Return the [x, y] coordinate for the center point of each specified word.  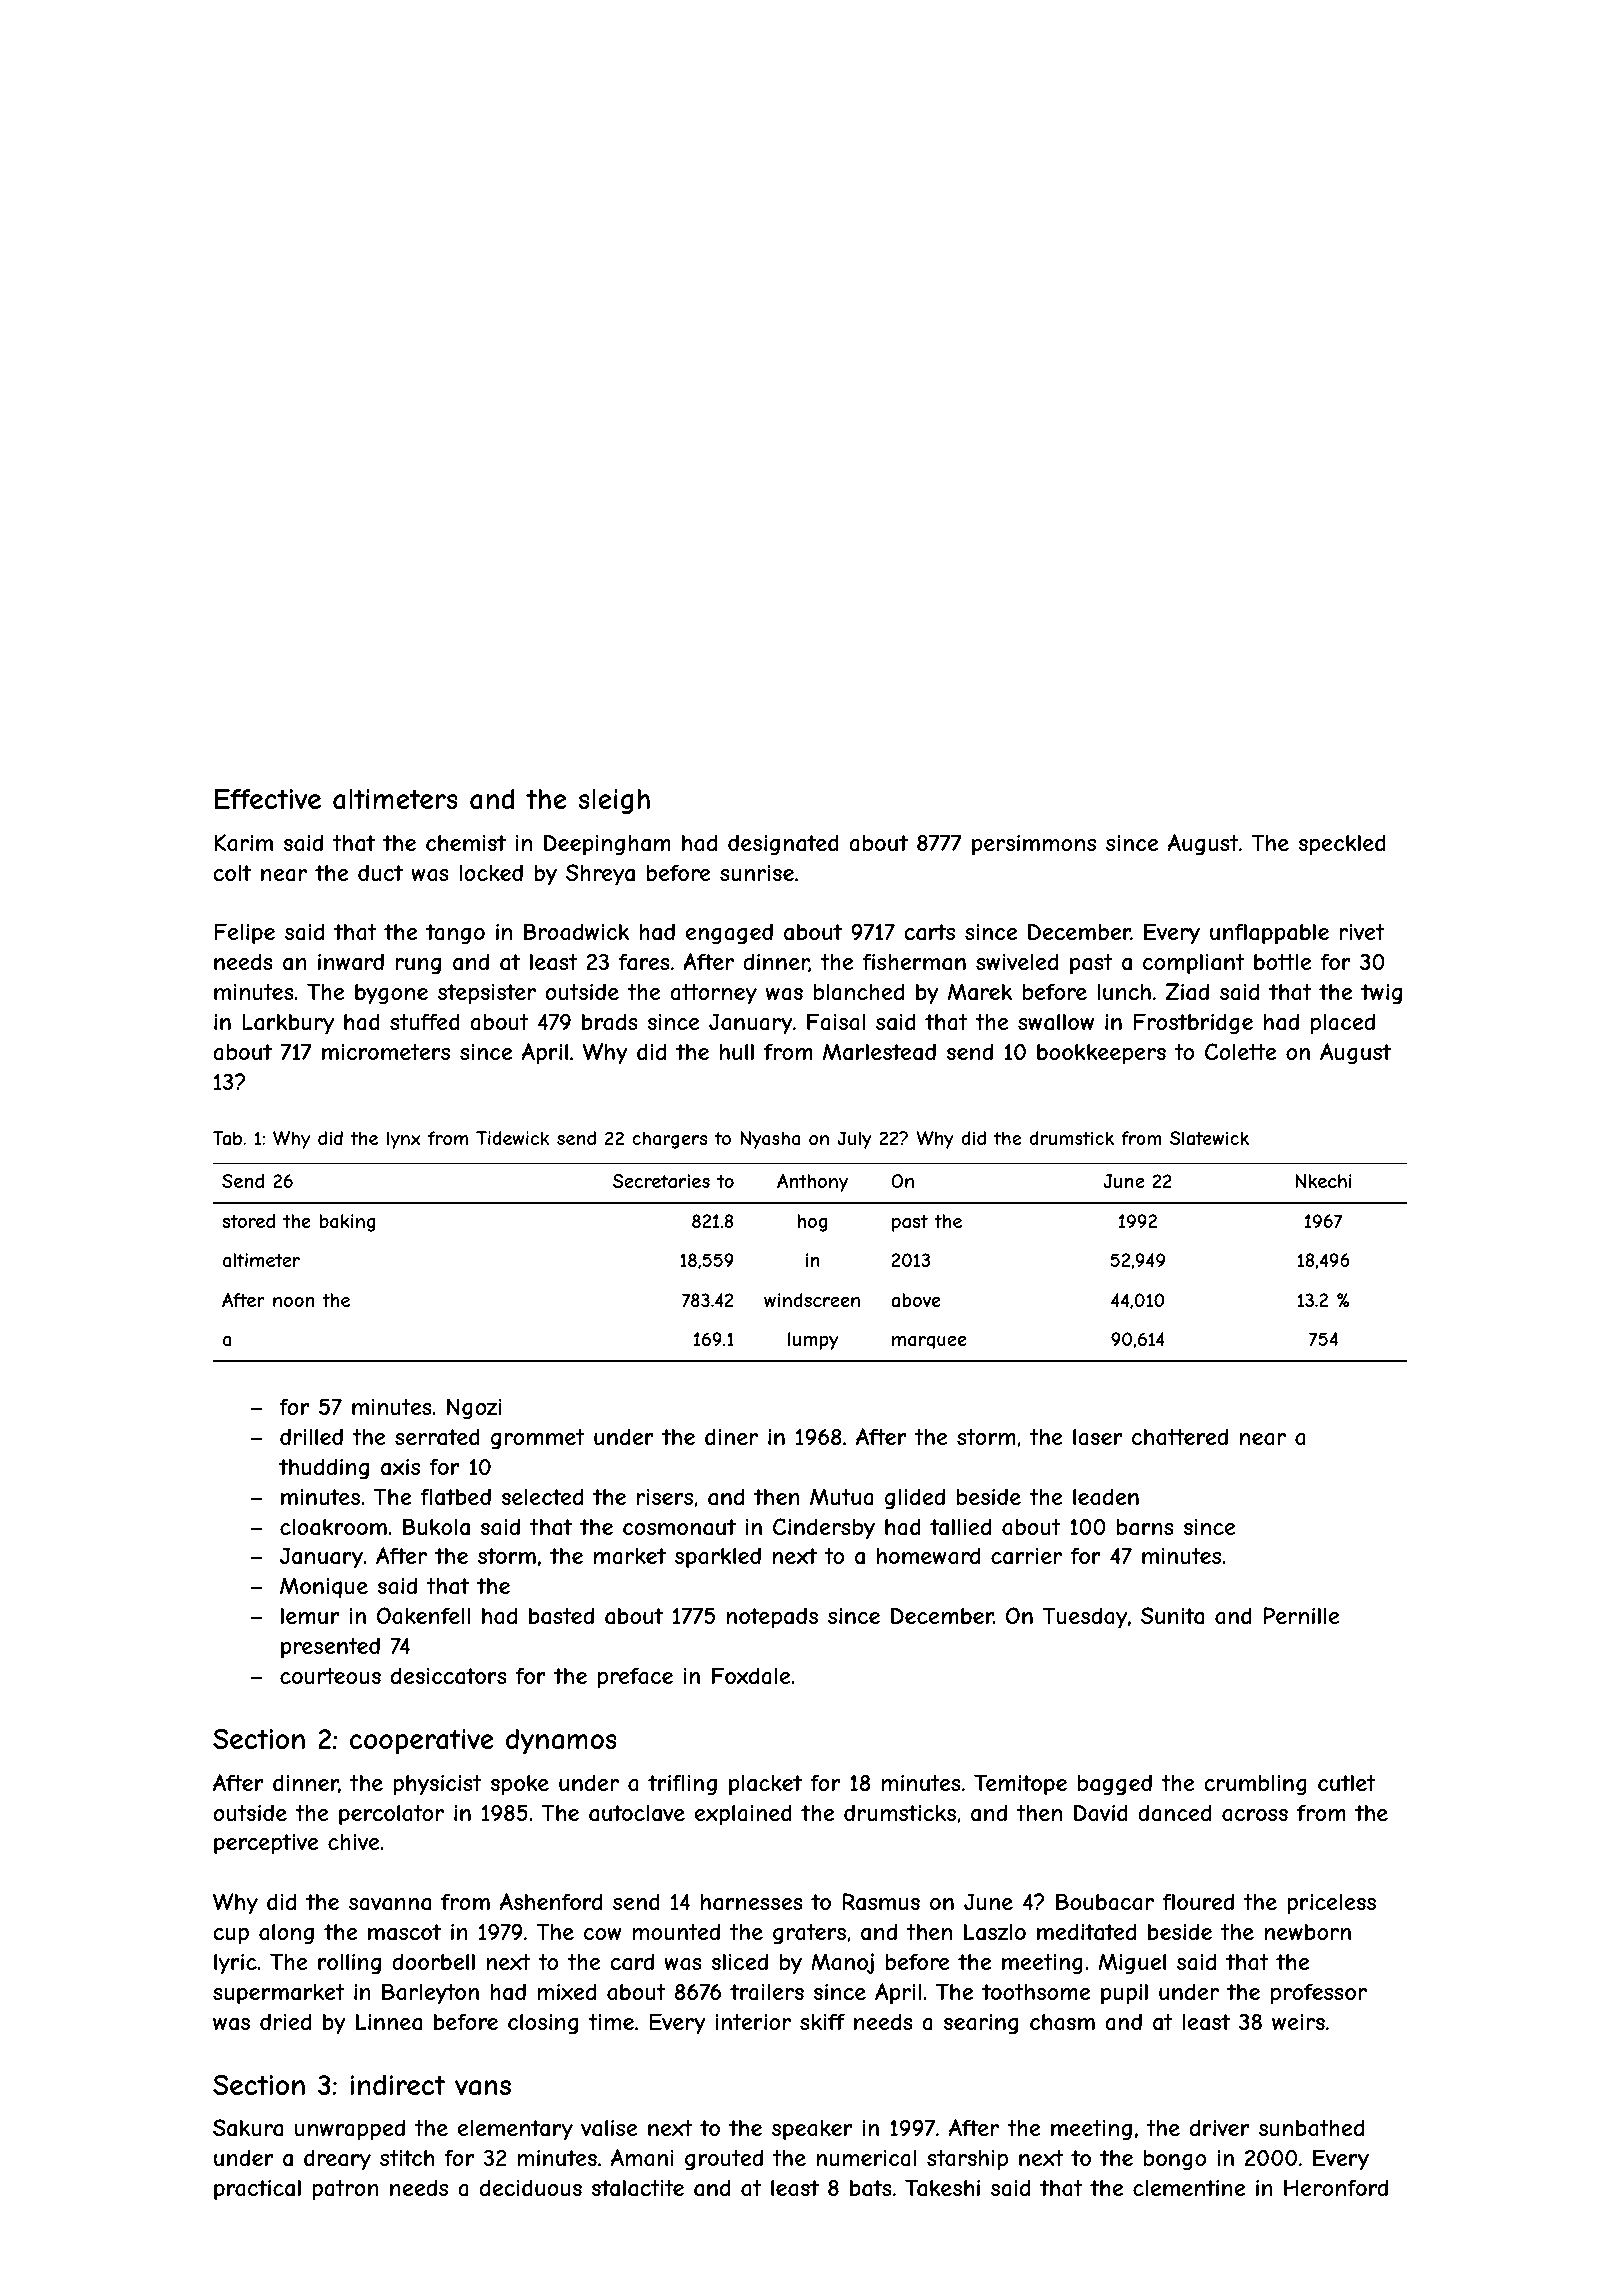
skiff [822, 2021]
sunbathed [1311, 2127]
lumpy [813, 1341]
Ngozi [474, 1408]
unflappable [1269, 934]
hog [812, 1223]
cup [231, 1936]
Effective [268, 799]
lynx [404, 1140]
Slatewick [1209, 1138]
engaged [729, 933]
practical [257, 2190]
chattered [1180, 1436]
